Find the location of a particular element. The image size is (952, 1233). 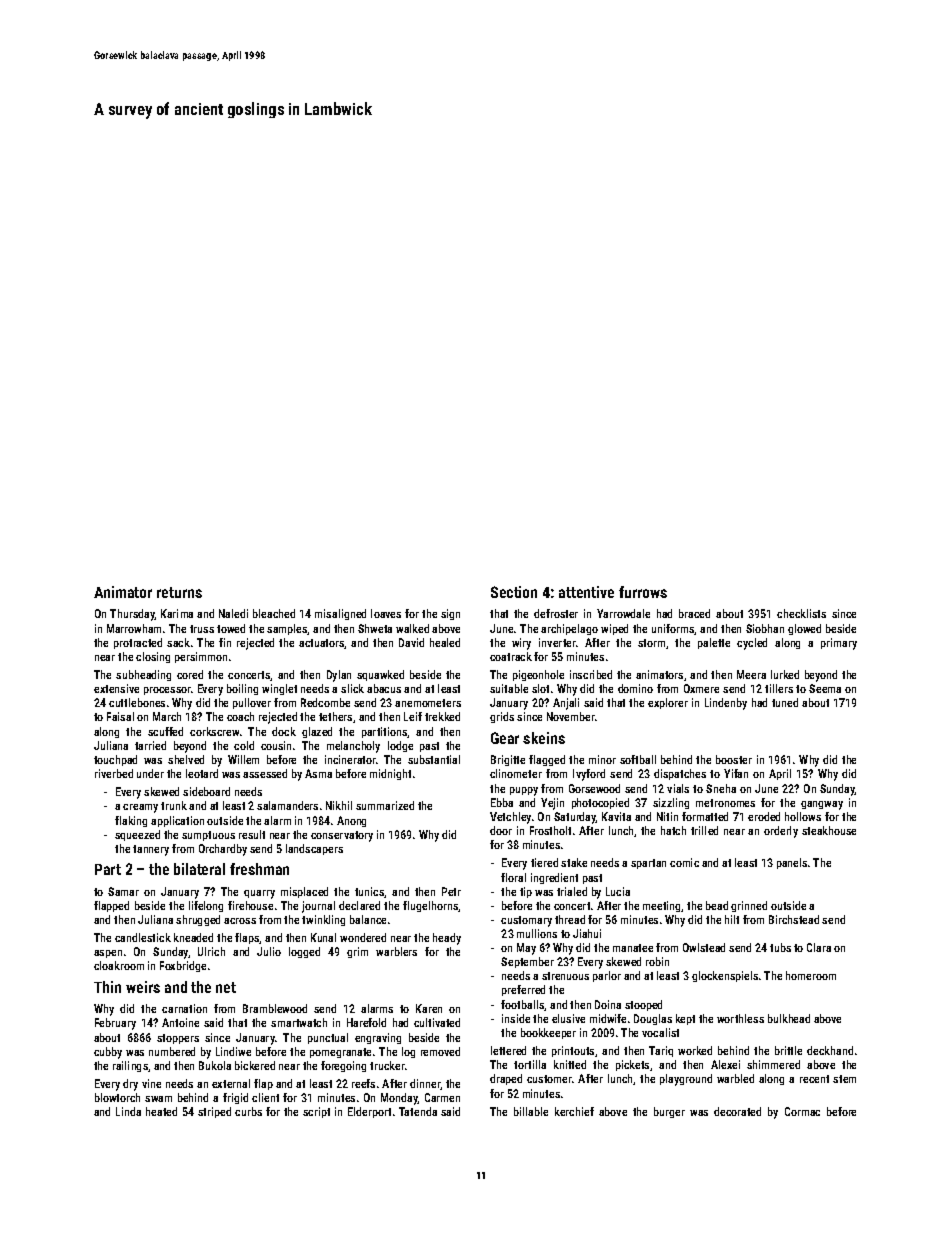

defroster is located at coordinates (556, 613).
